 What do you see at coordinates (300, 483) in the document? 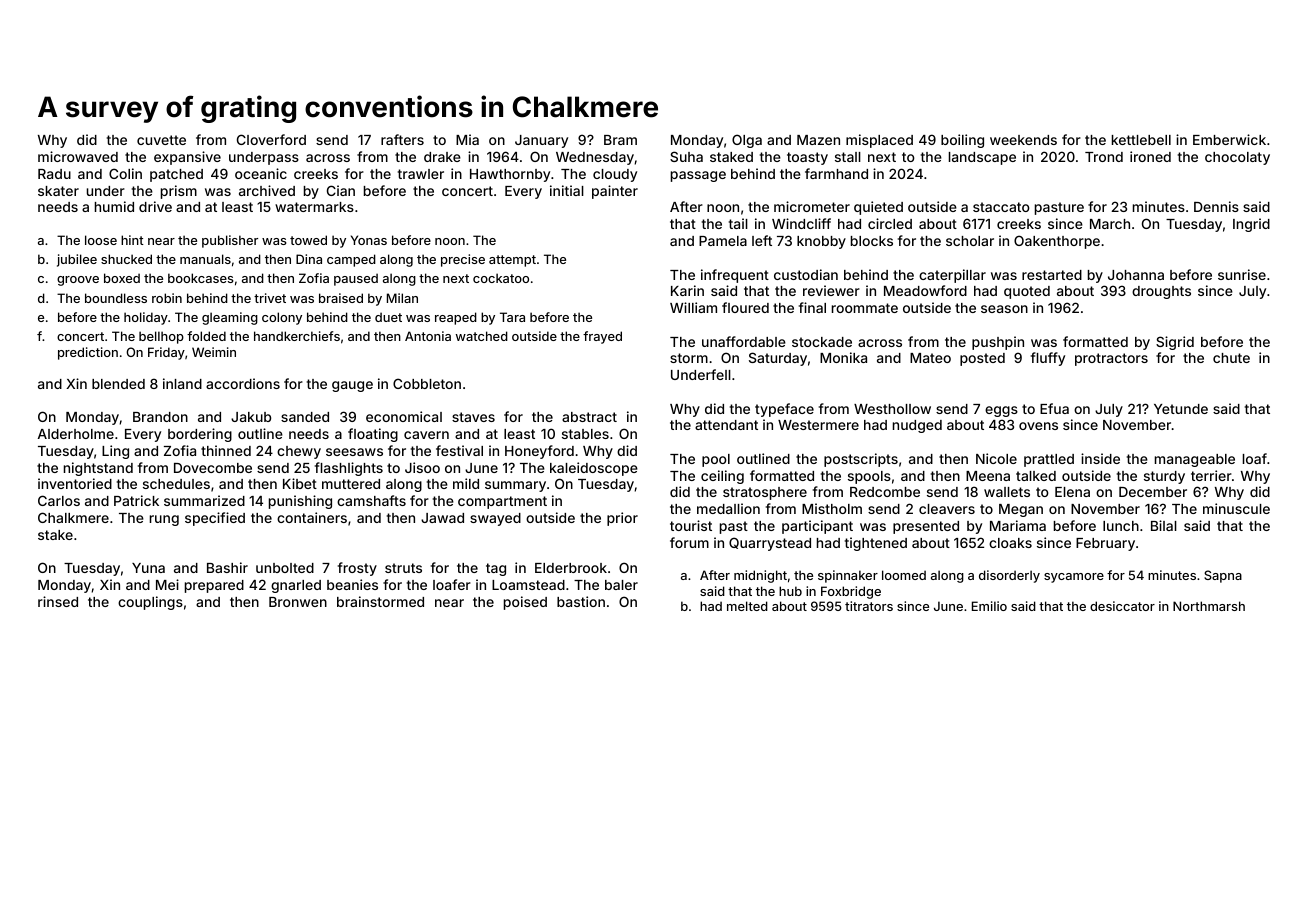
I see `Kibet` at bounding box center [300, 483].
